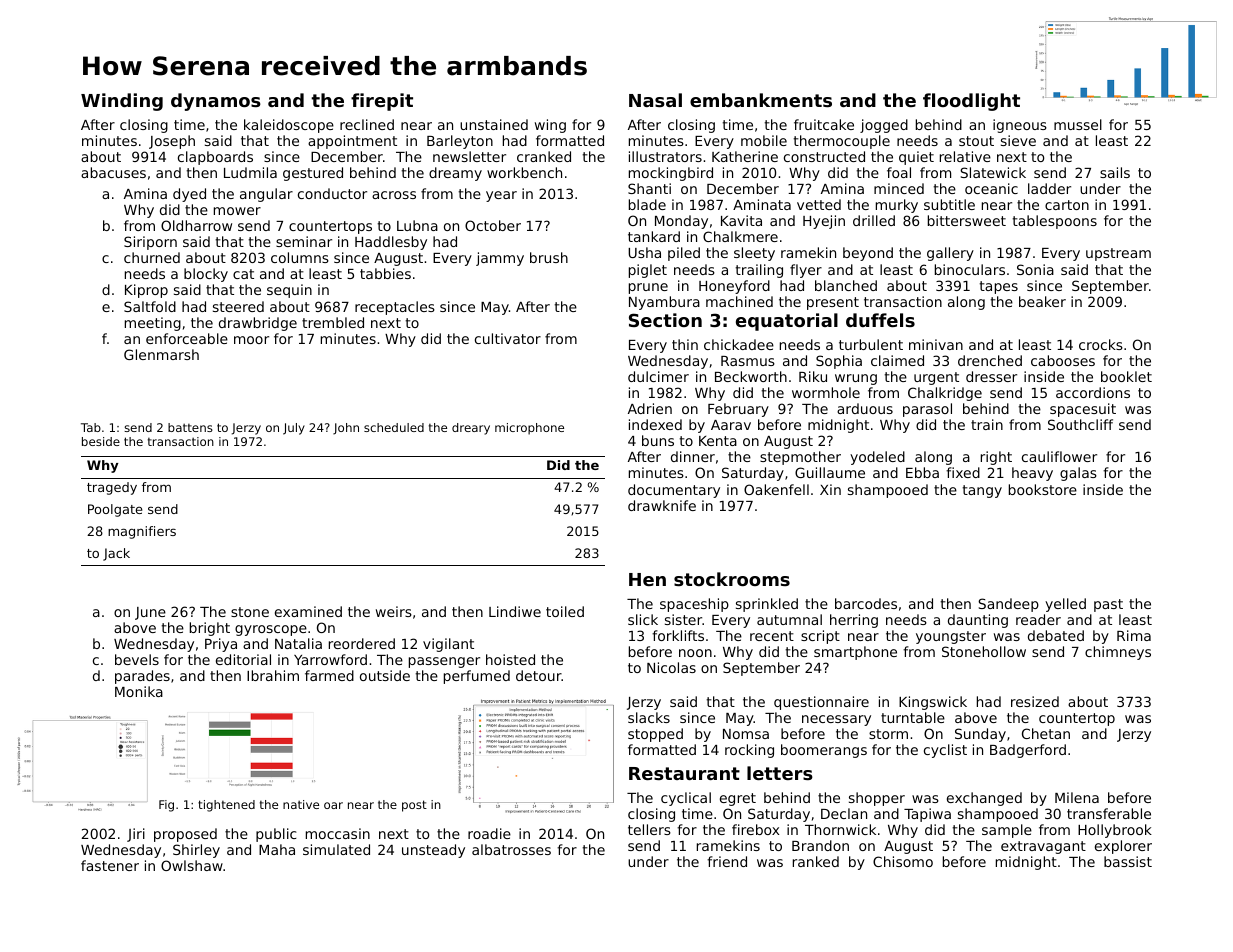  What do you see at coordinates (385, 273) in the page?
I see `tabbies` at bounding box center [385, 273].
